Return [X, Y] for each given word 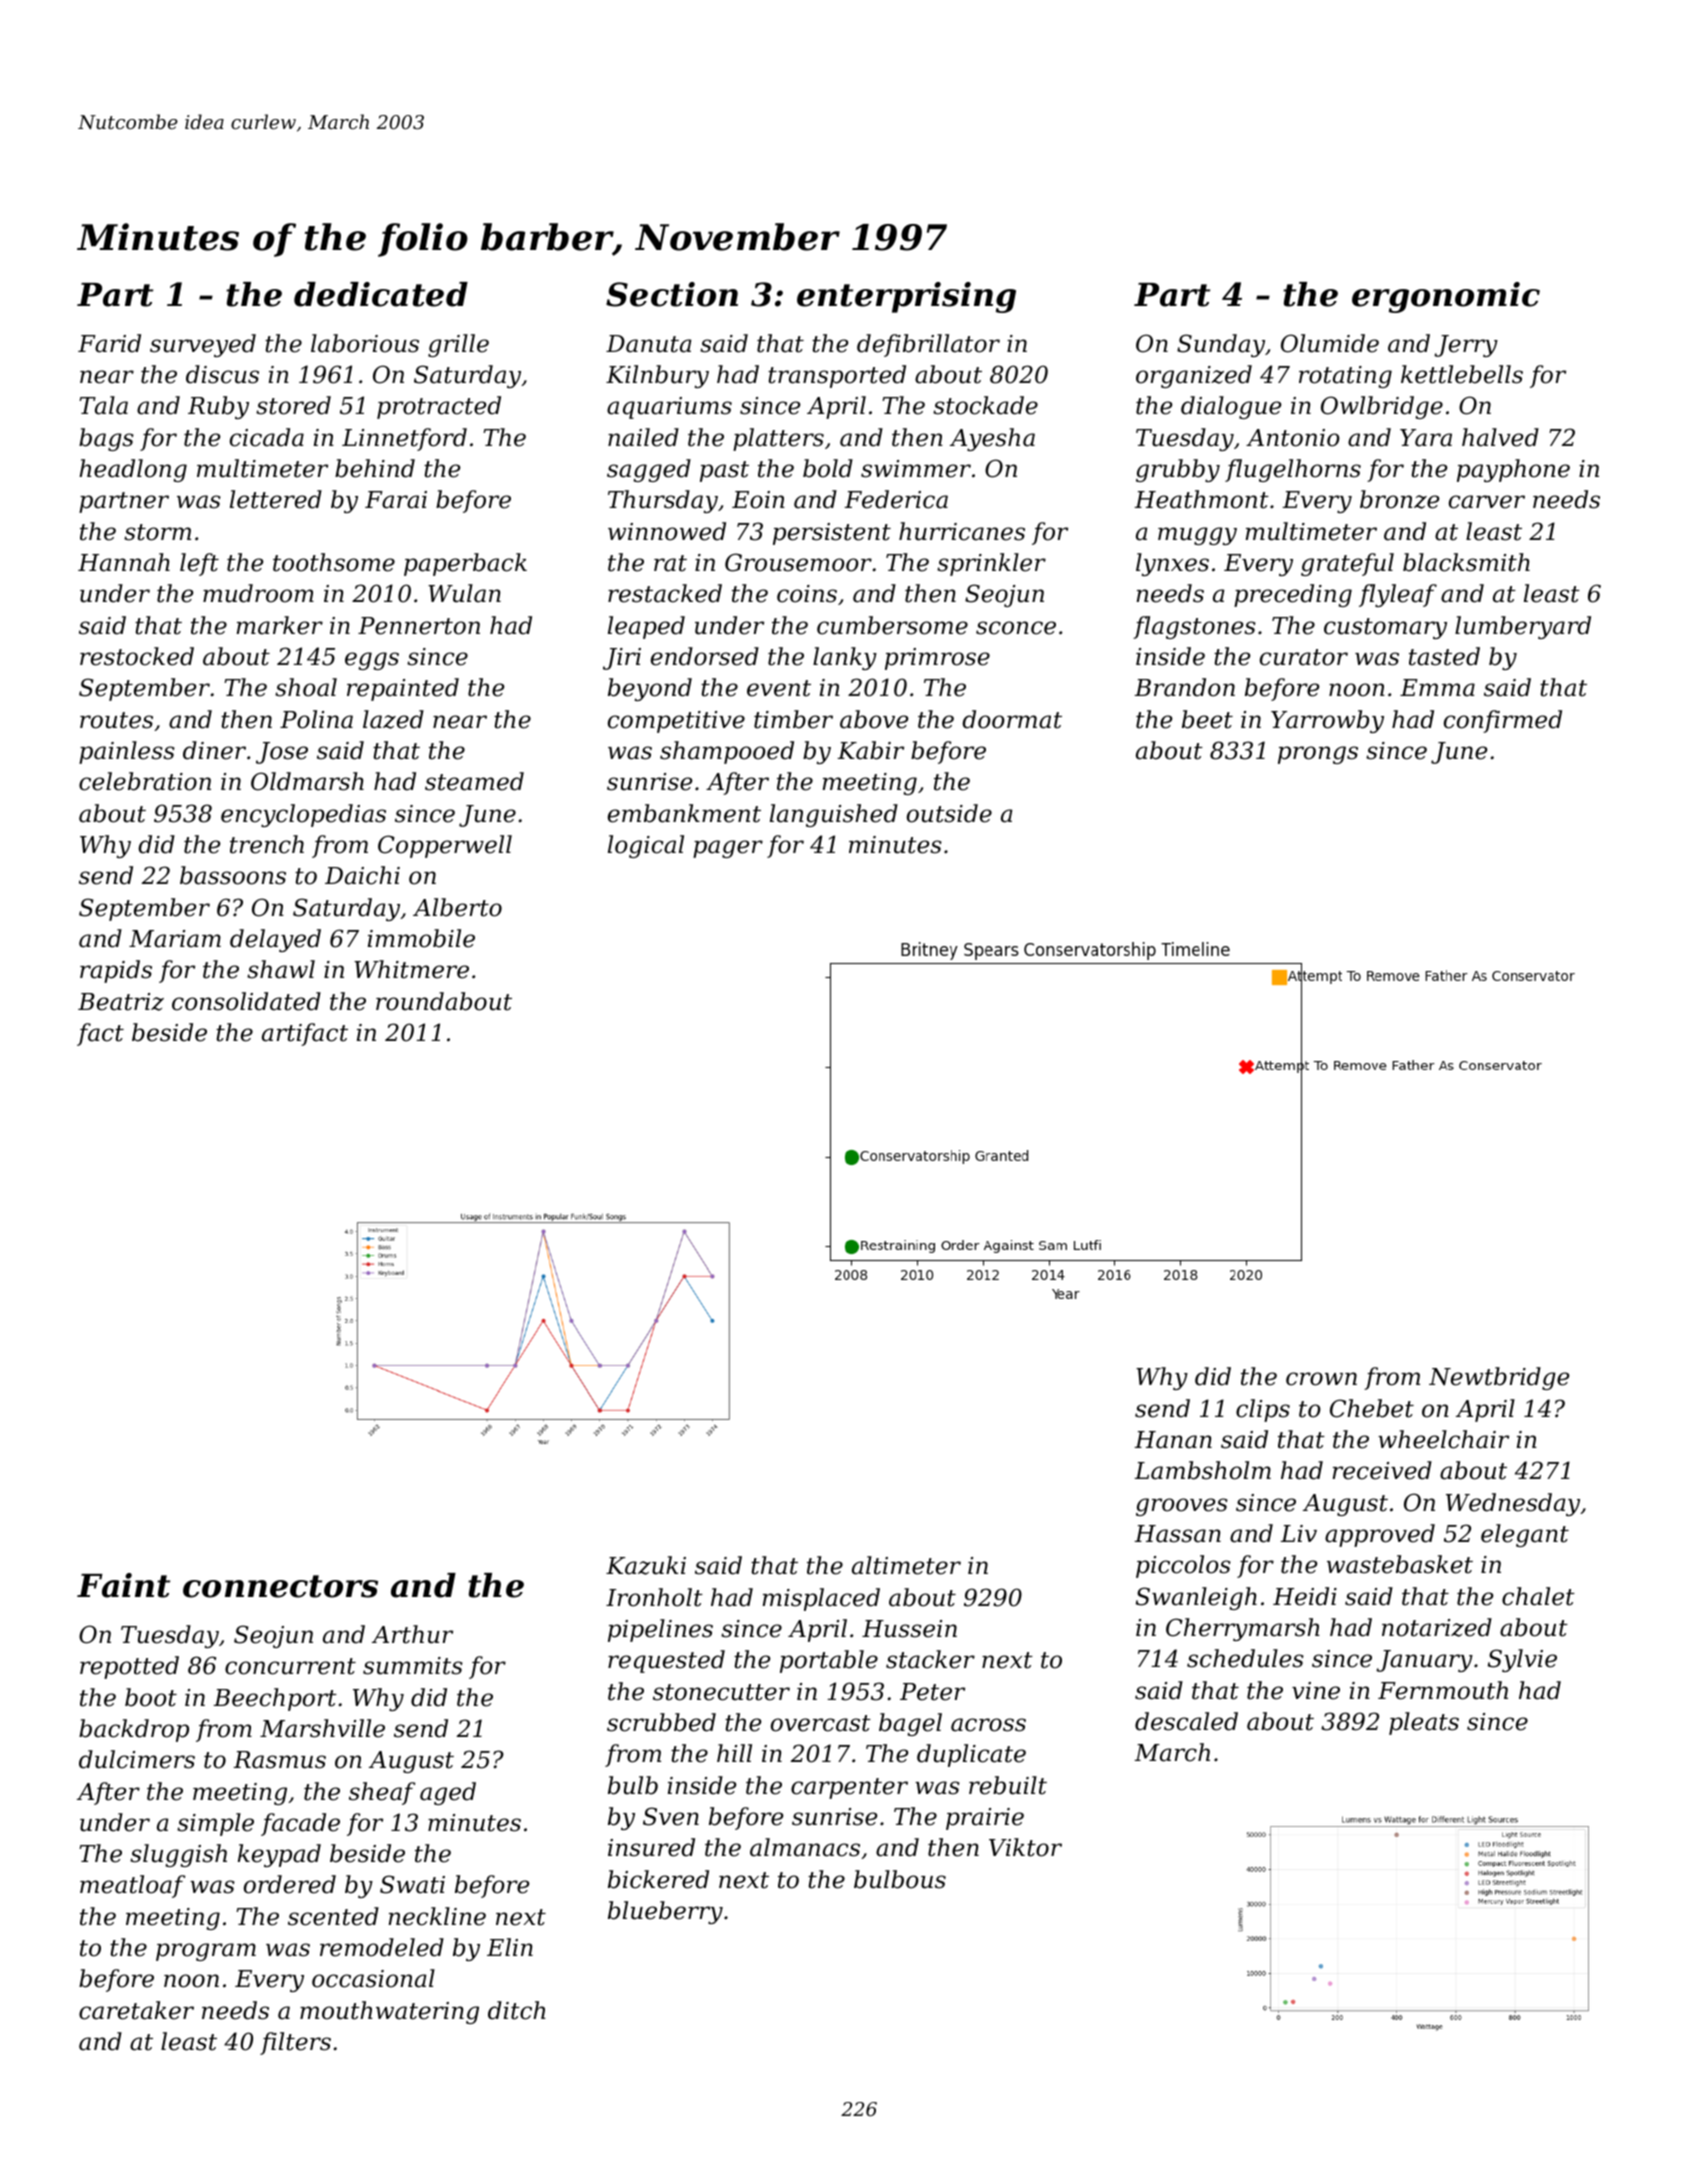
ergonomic [1446, 297]
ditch [517, 2010]
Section [672, 294]
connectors [280, 1586]
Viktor [1025, 1847]
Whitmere [411, 969]
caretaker [136, 2010]
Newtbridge [1499, 1378]
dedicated [381, 294]
